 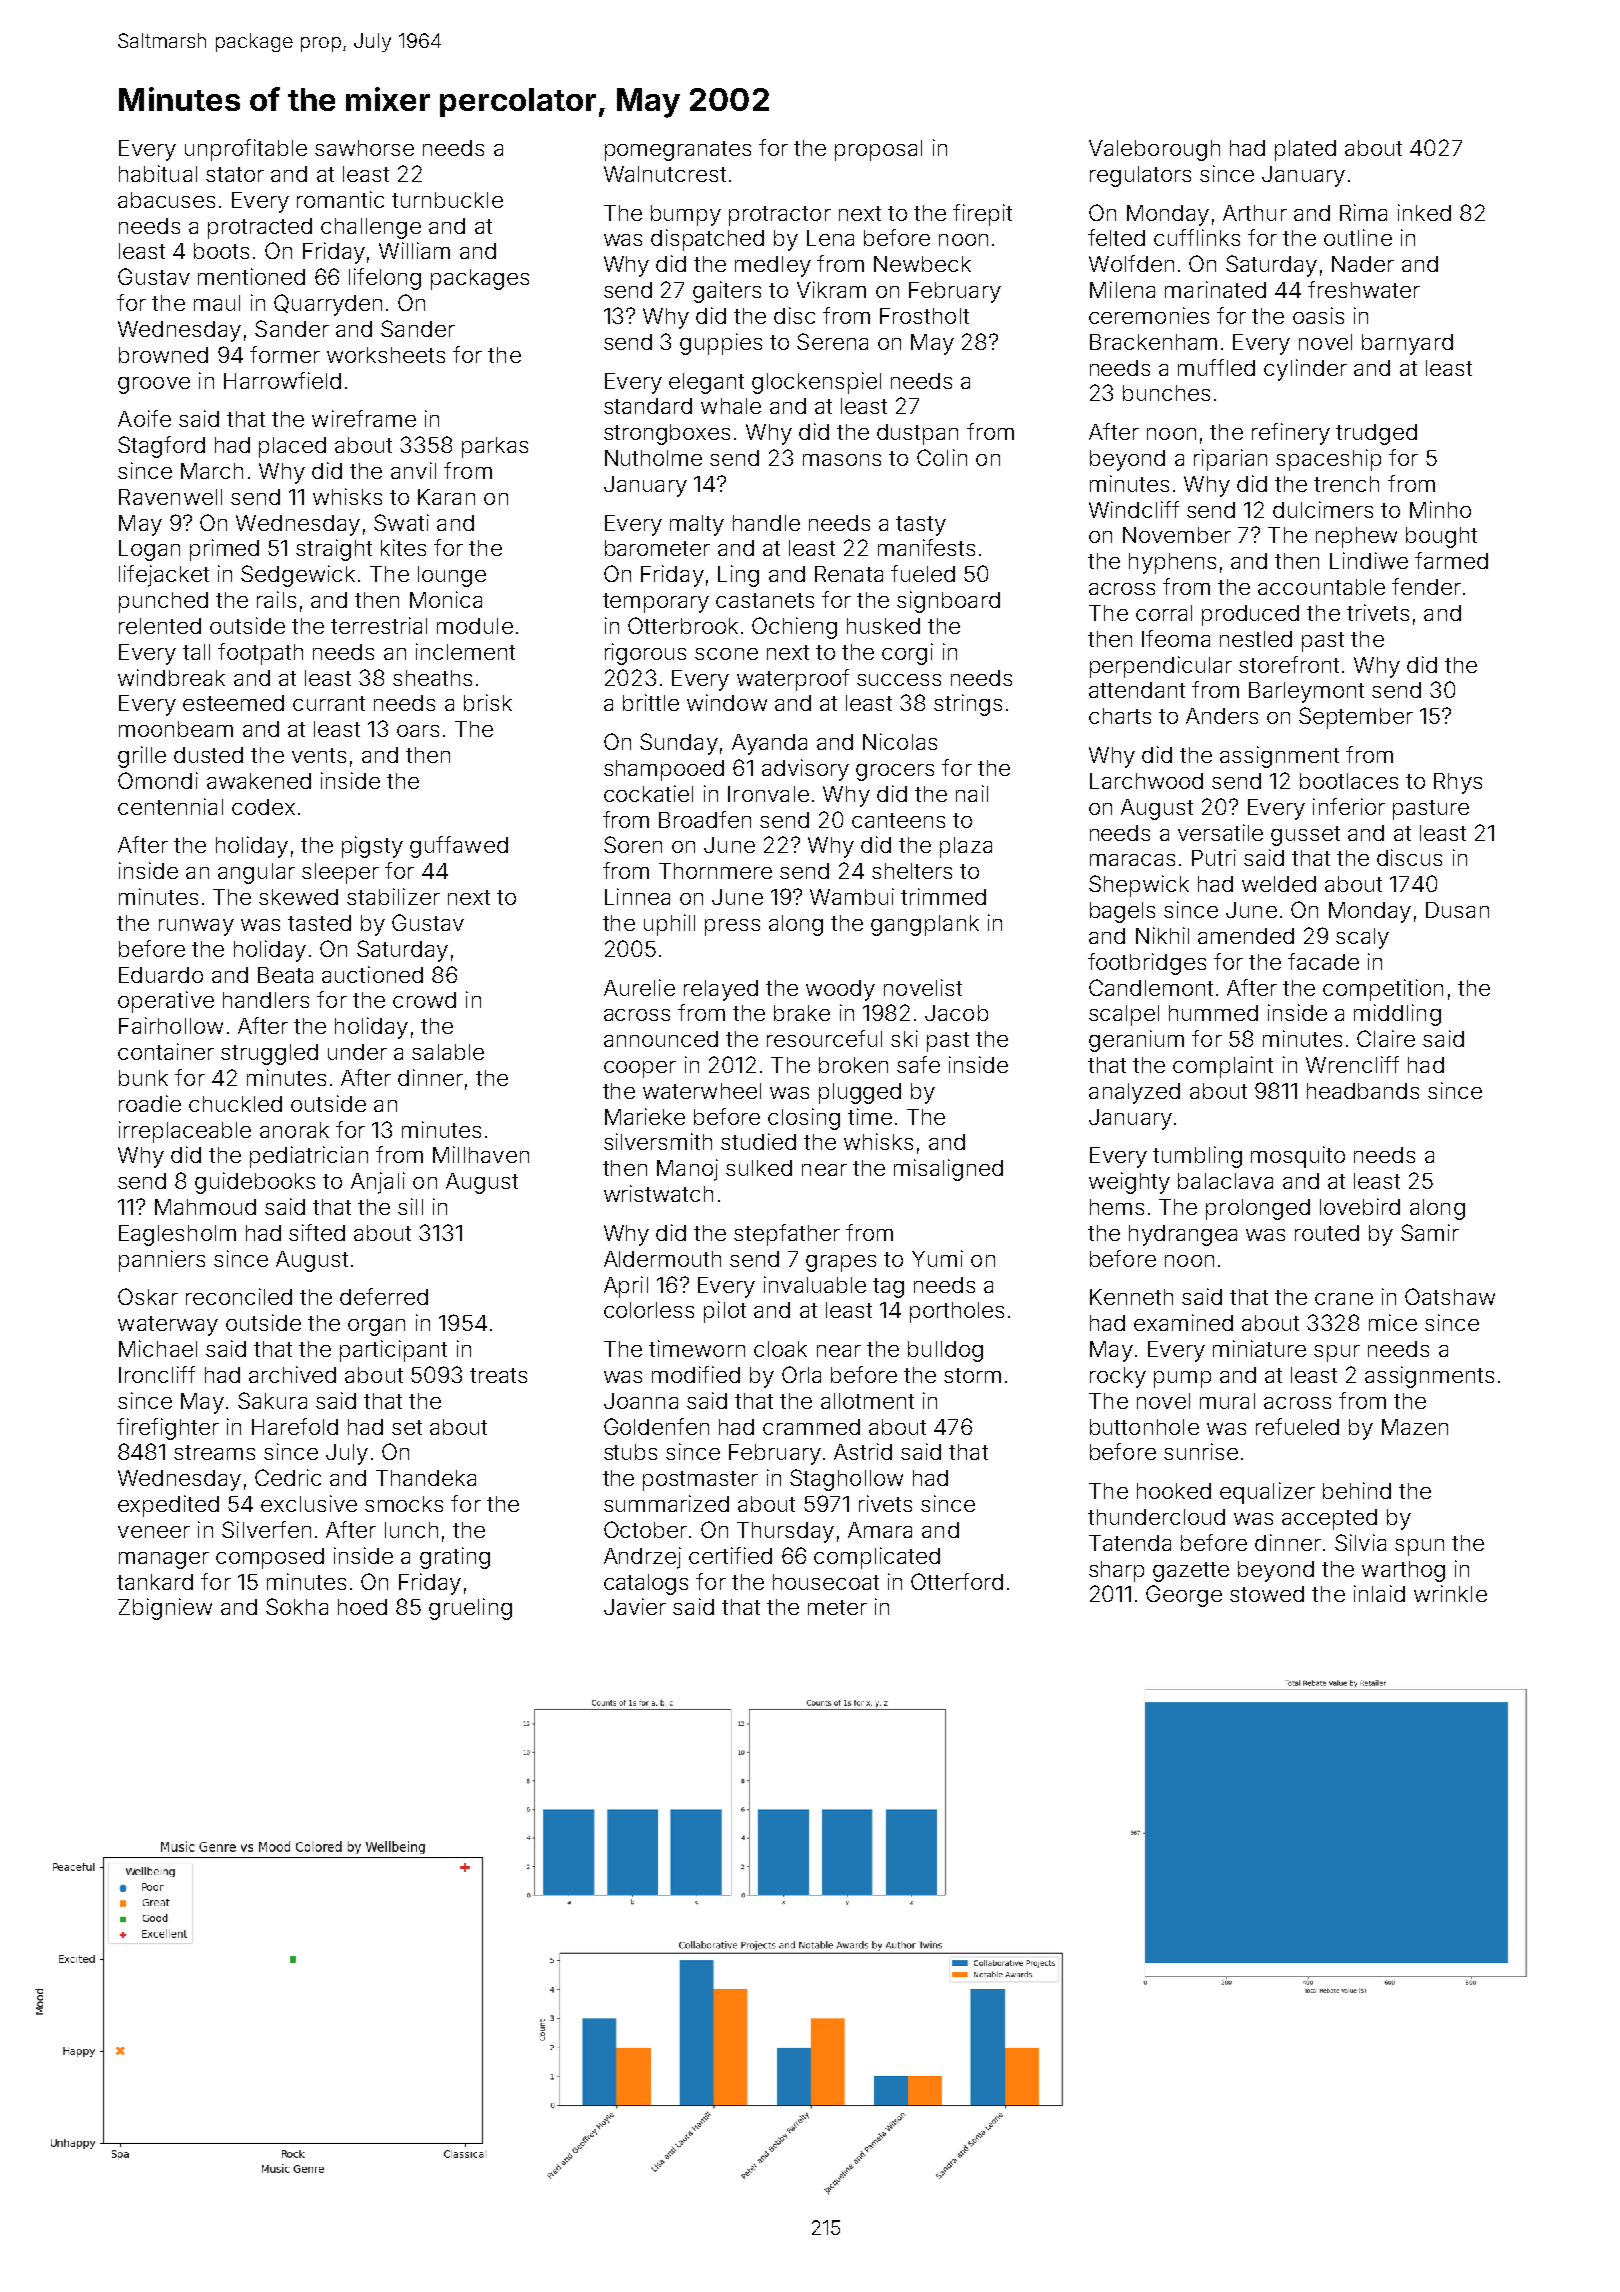 I want to click on dustpan, so click(x=917, y=434).
